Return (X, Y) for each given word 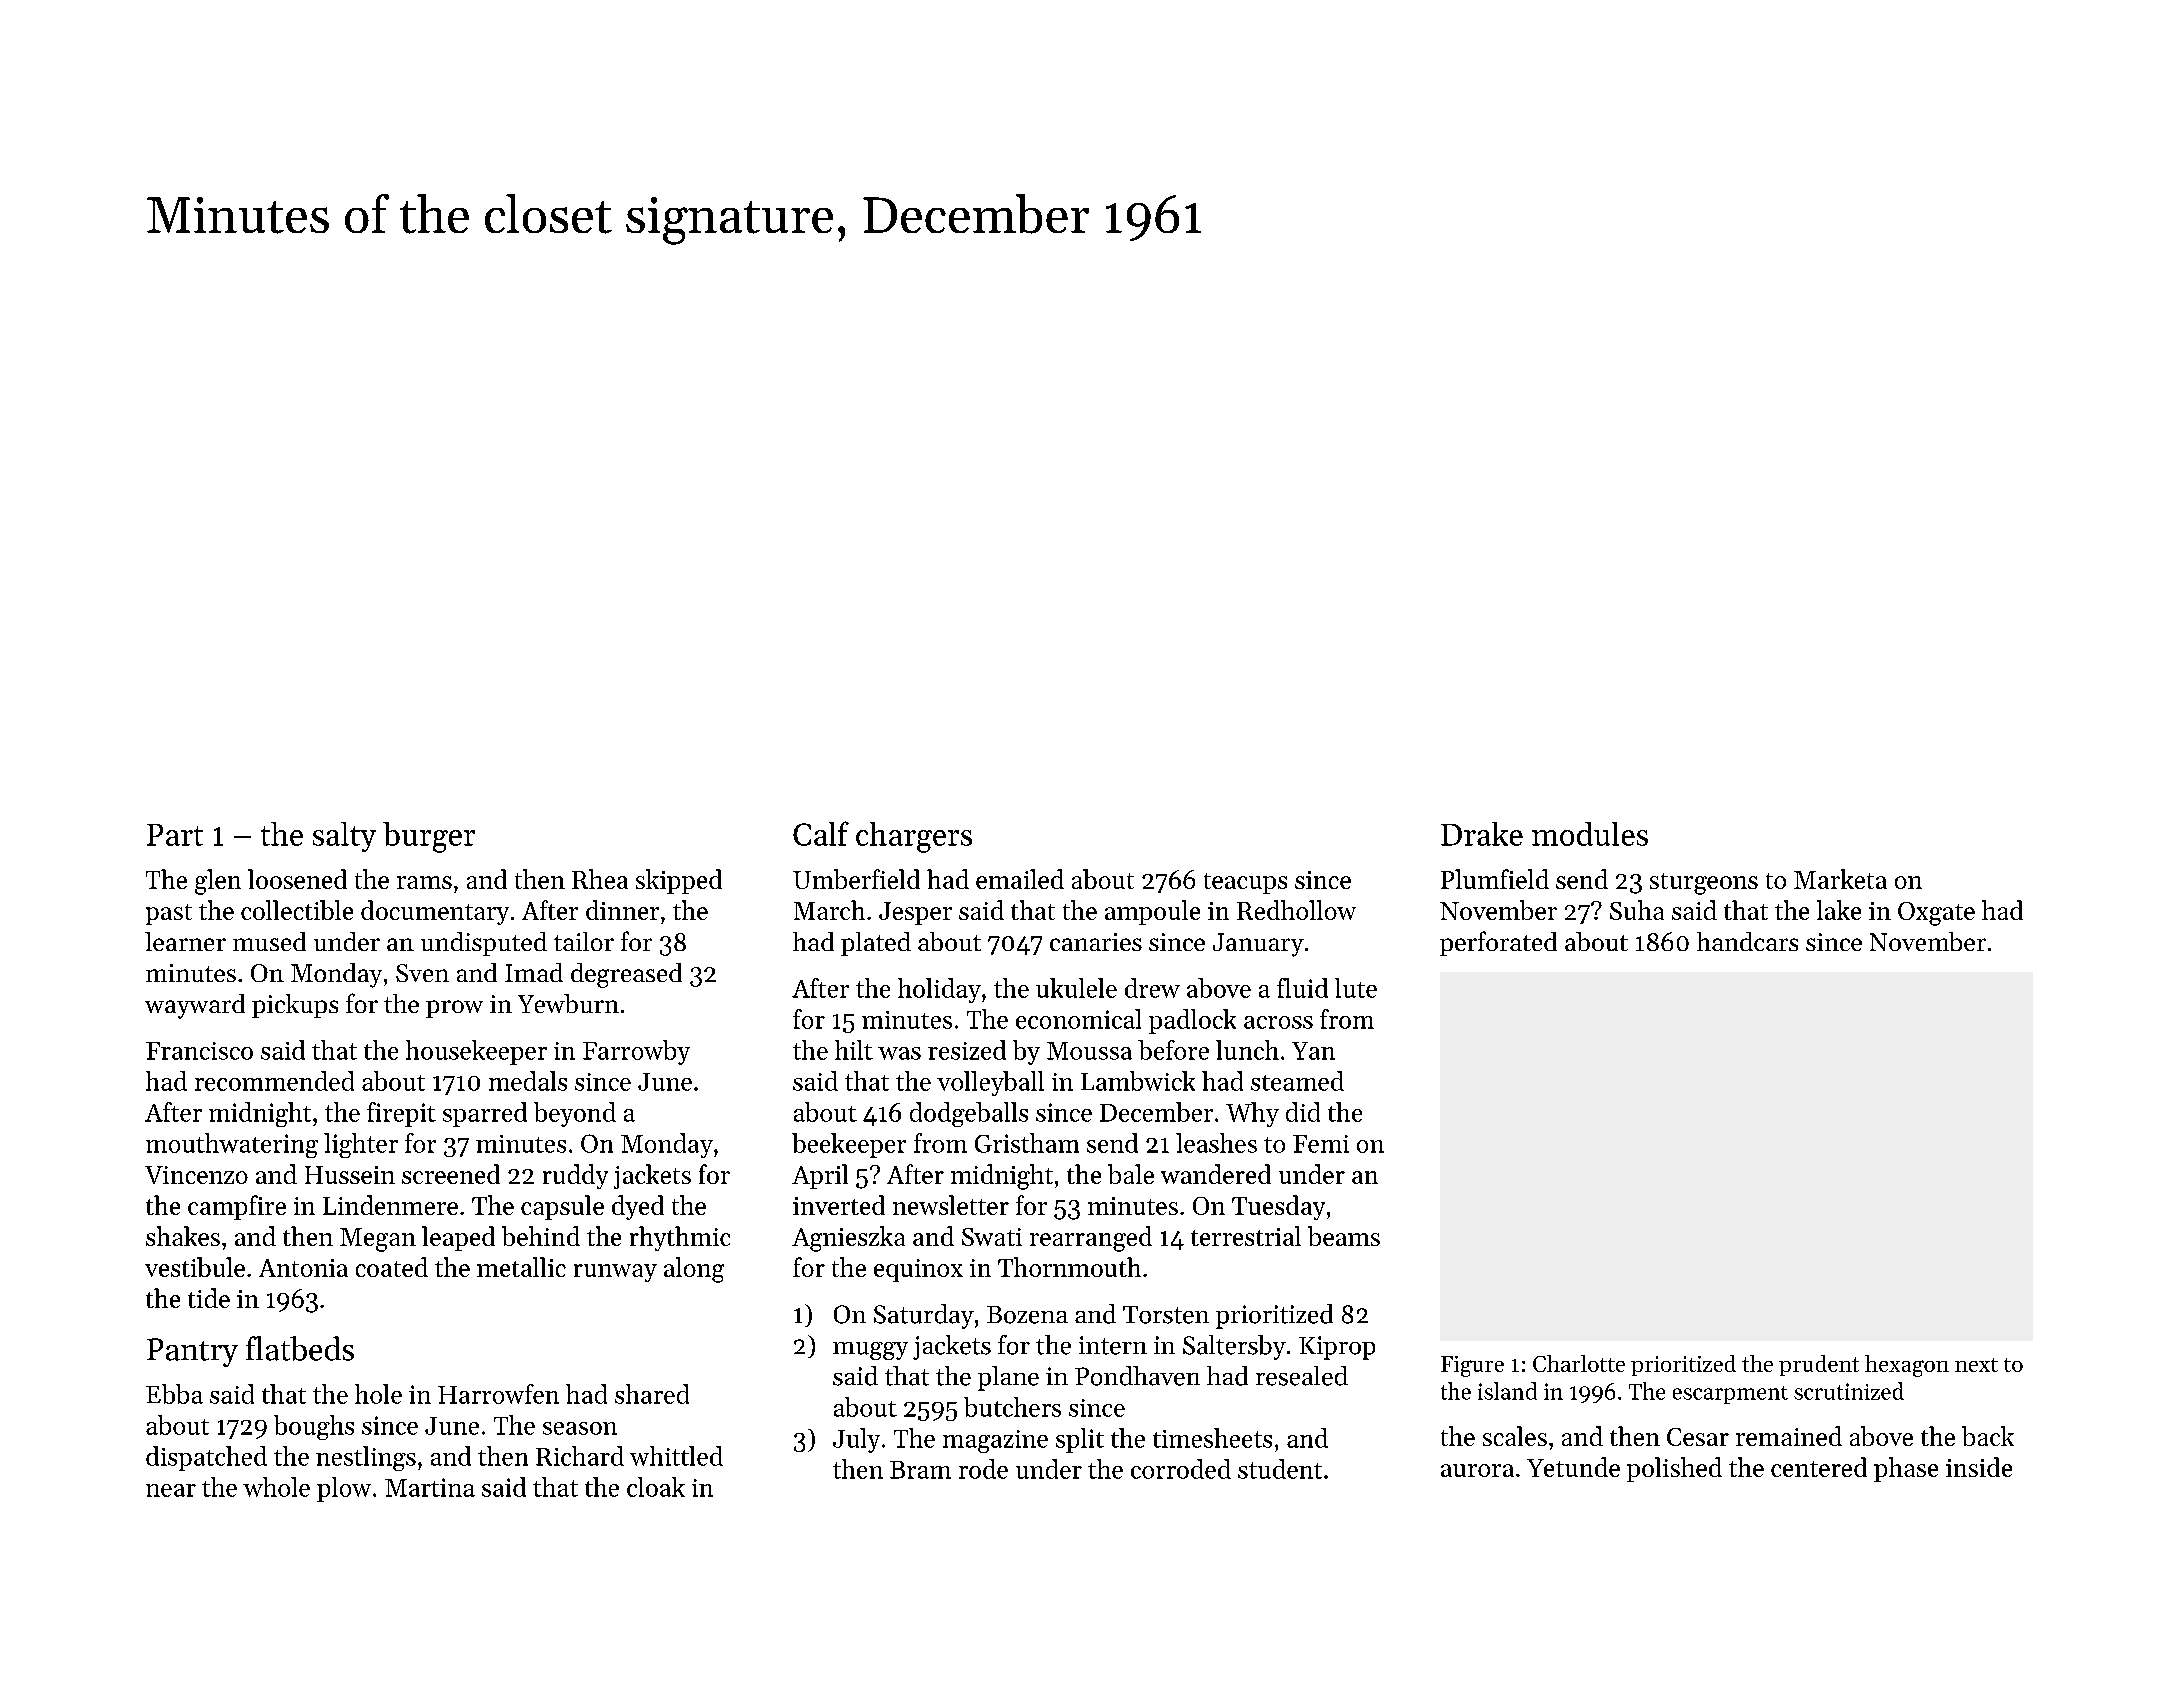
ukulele (1076, 988)
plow (344, 1489)
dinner (622, 910)
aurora (1477, 1470)
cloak (656, 1487)
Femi (1321, 1144)
